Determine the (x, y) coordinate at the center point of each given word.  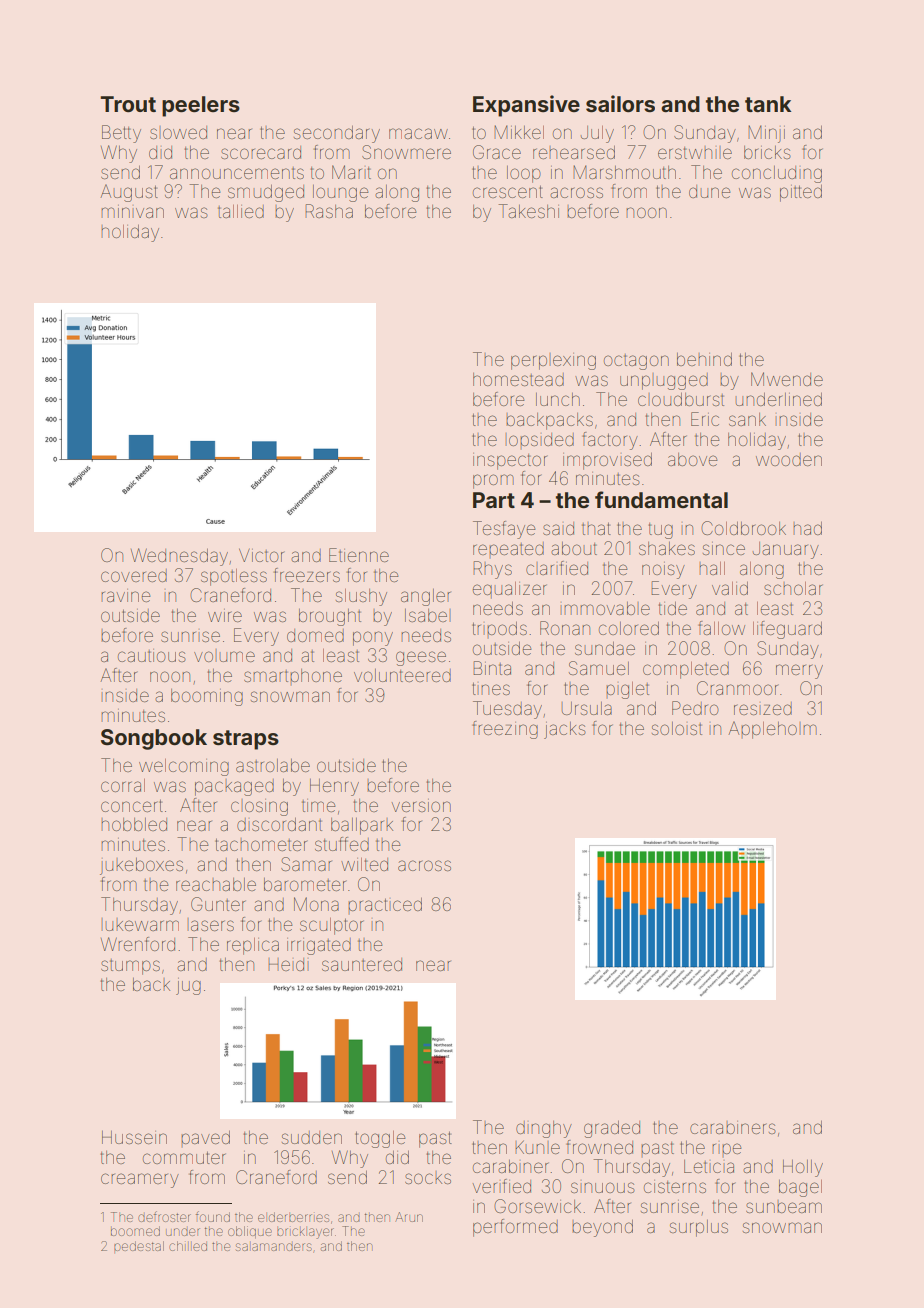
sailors (620, 104)
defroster (164, 1216)
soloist (677, 728)
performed (515, 1228)
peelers (201, 106)
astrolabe (273, 765)
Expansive (526, 106)
